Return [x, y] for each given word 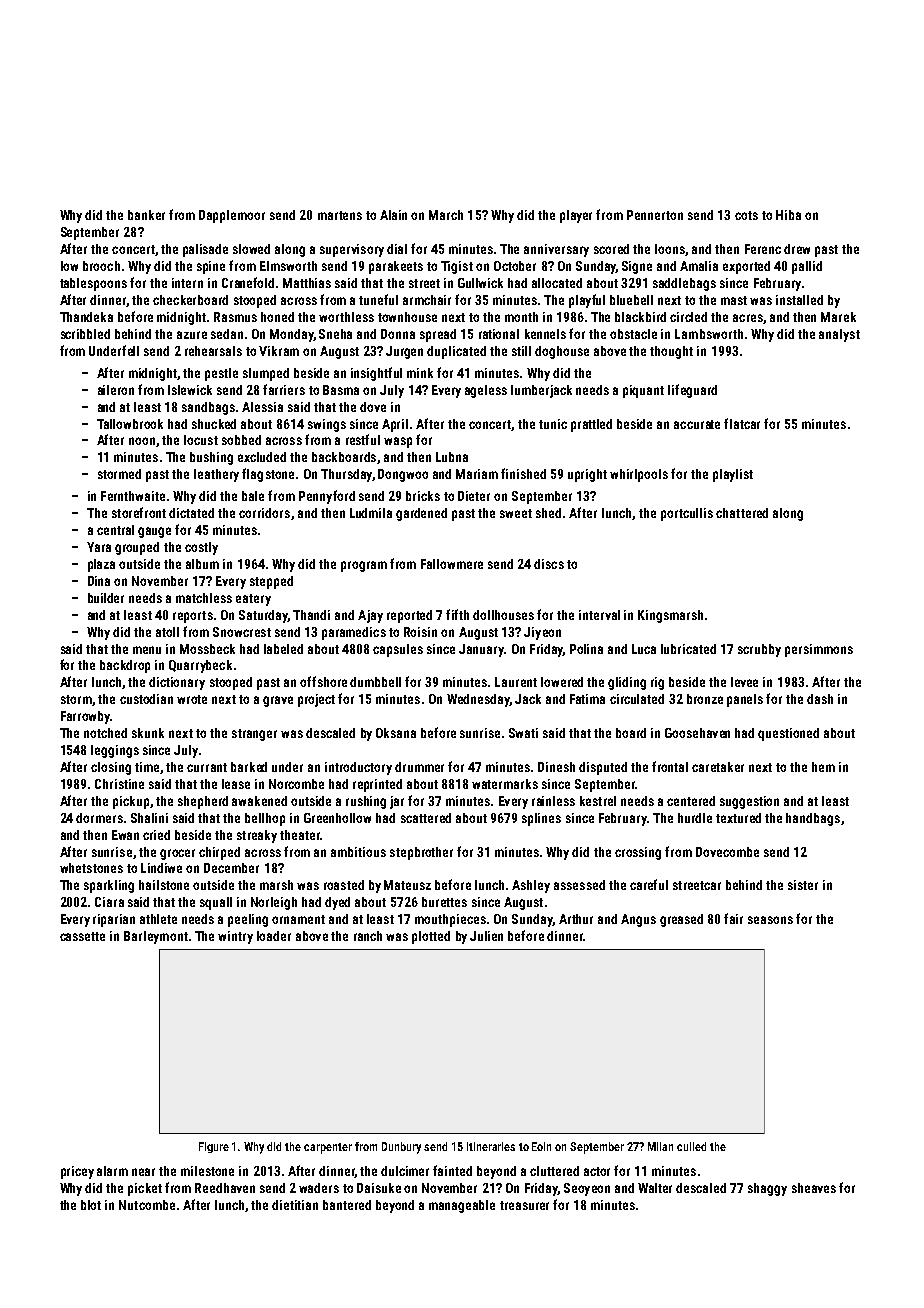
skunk [148, 733]
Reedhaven [225, 1188]
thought [671, 352]
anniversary [556, 250]
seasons [770, 920]
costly [201, 548]
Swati [523, 733]
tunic [553, 424]
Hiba [788, 215]
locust [201, 440]
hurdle [695, 818]
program [364, 566]
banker [146, 215]
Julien [486, 936]
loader [274, 936]
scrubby [759, 650]
